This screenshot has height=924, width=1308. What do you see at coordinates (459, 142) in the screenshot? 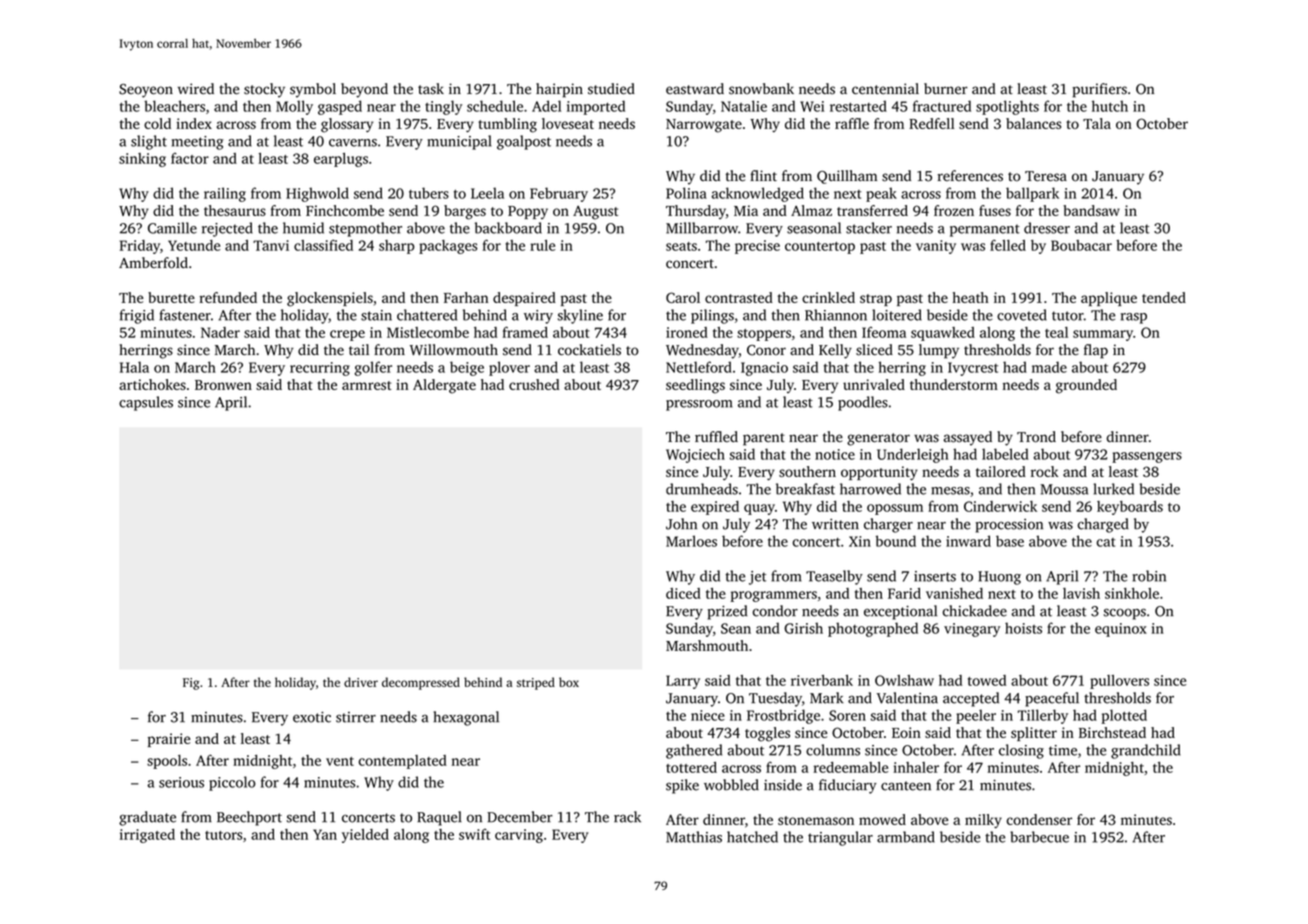
I see `municipal` at bounding box center [459, 142].
